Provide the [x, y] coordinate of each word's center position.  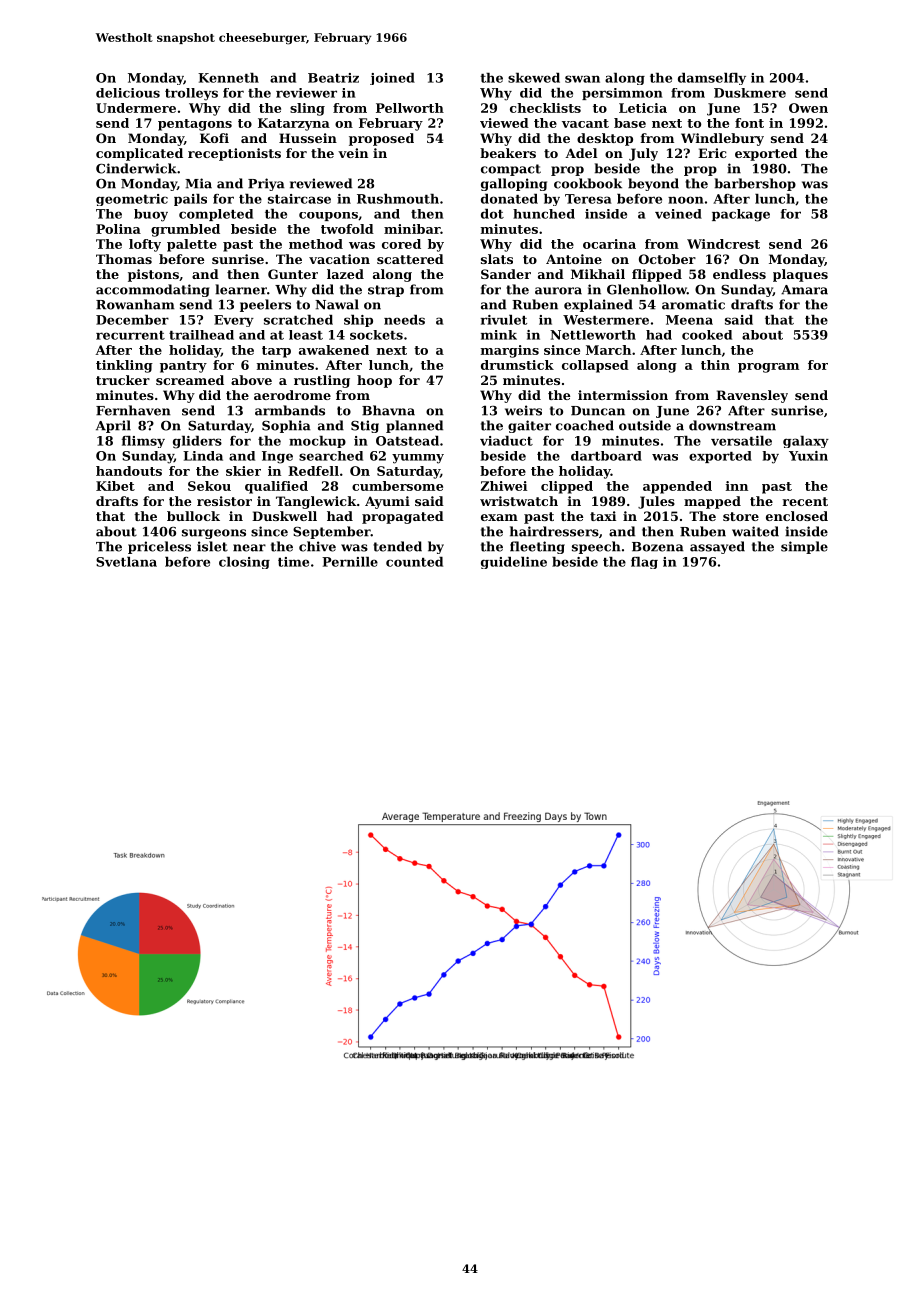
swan [582, 79]
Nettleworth [593, 335]
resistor [224, 501]
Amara [804, 290]
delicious [128, 93]
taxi [603, 516]
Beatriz [333, 78]
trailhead [201, 335]
